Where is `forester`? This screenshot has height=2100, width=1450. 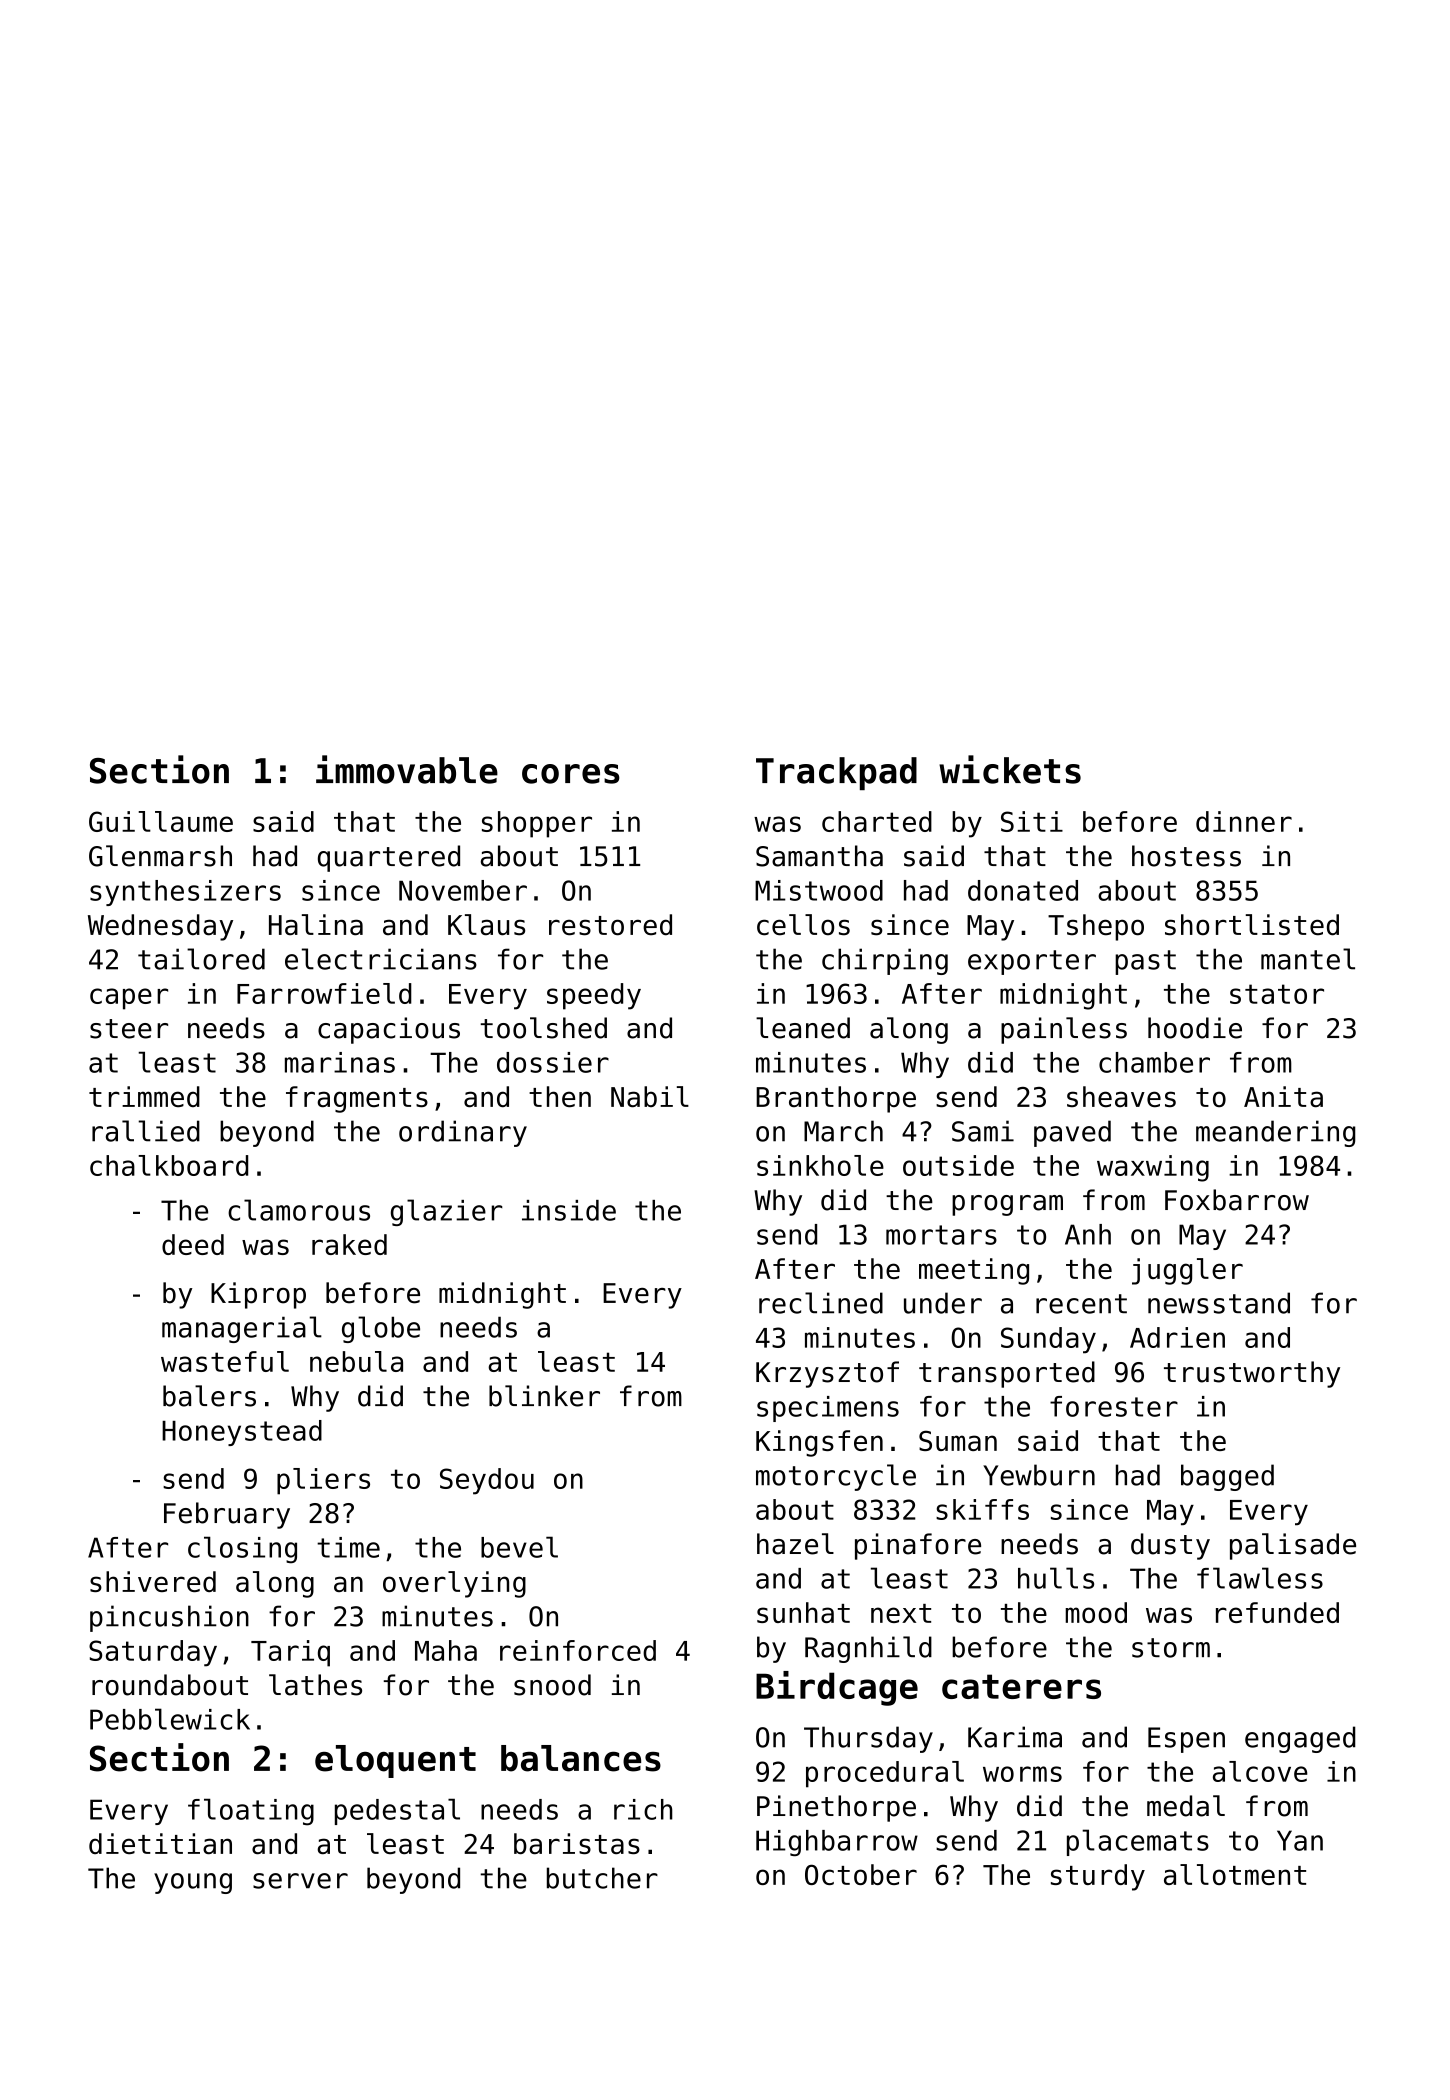
forester is located at coordinates (1114, 1406).
